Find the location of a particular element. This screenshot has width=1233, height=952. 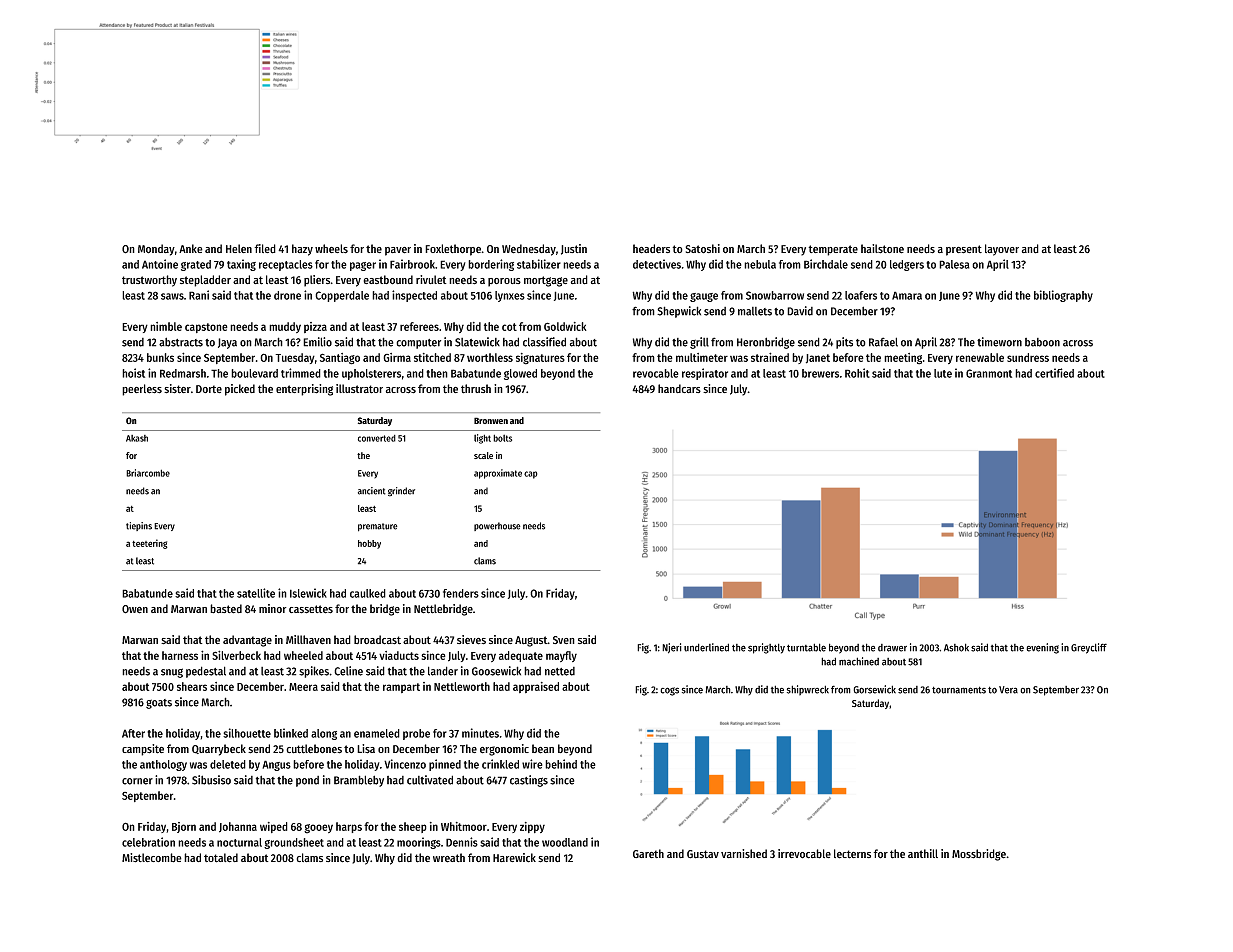

drawer is located at coordinates (892, 648).
